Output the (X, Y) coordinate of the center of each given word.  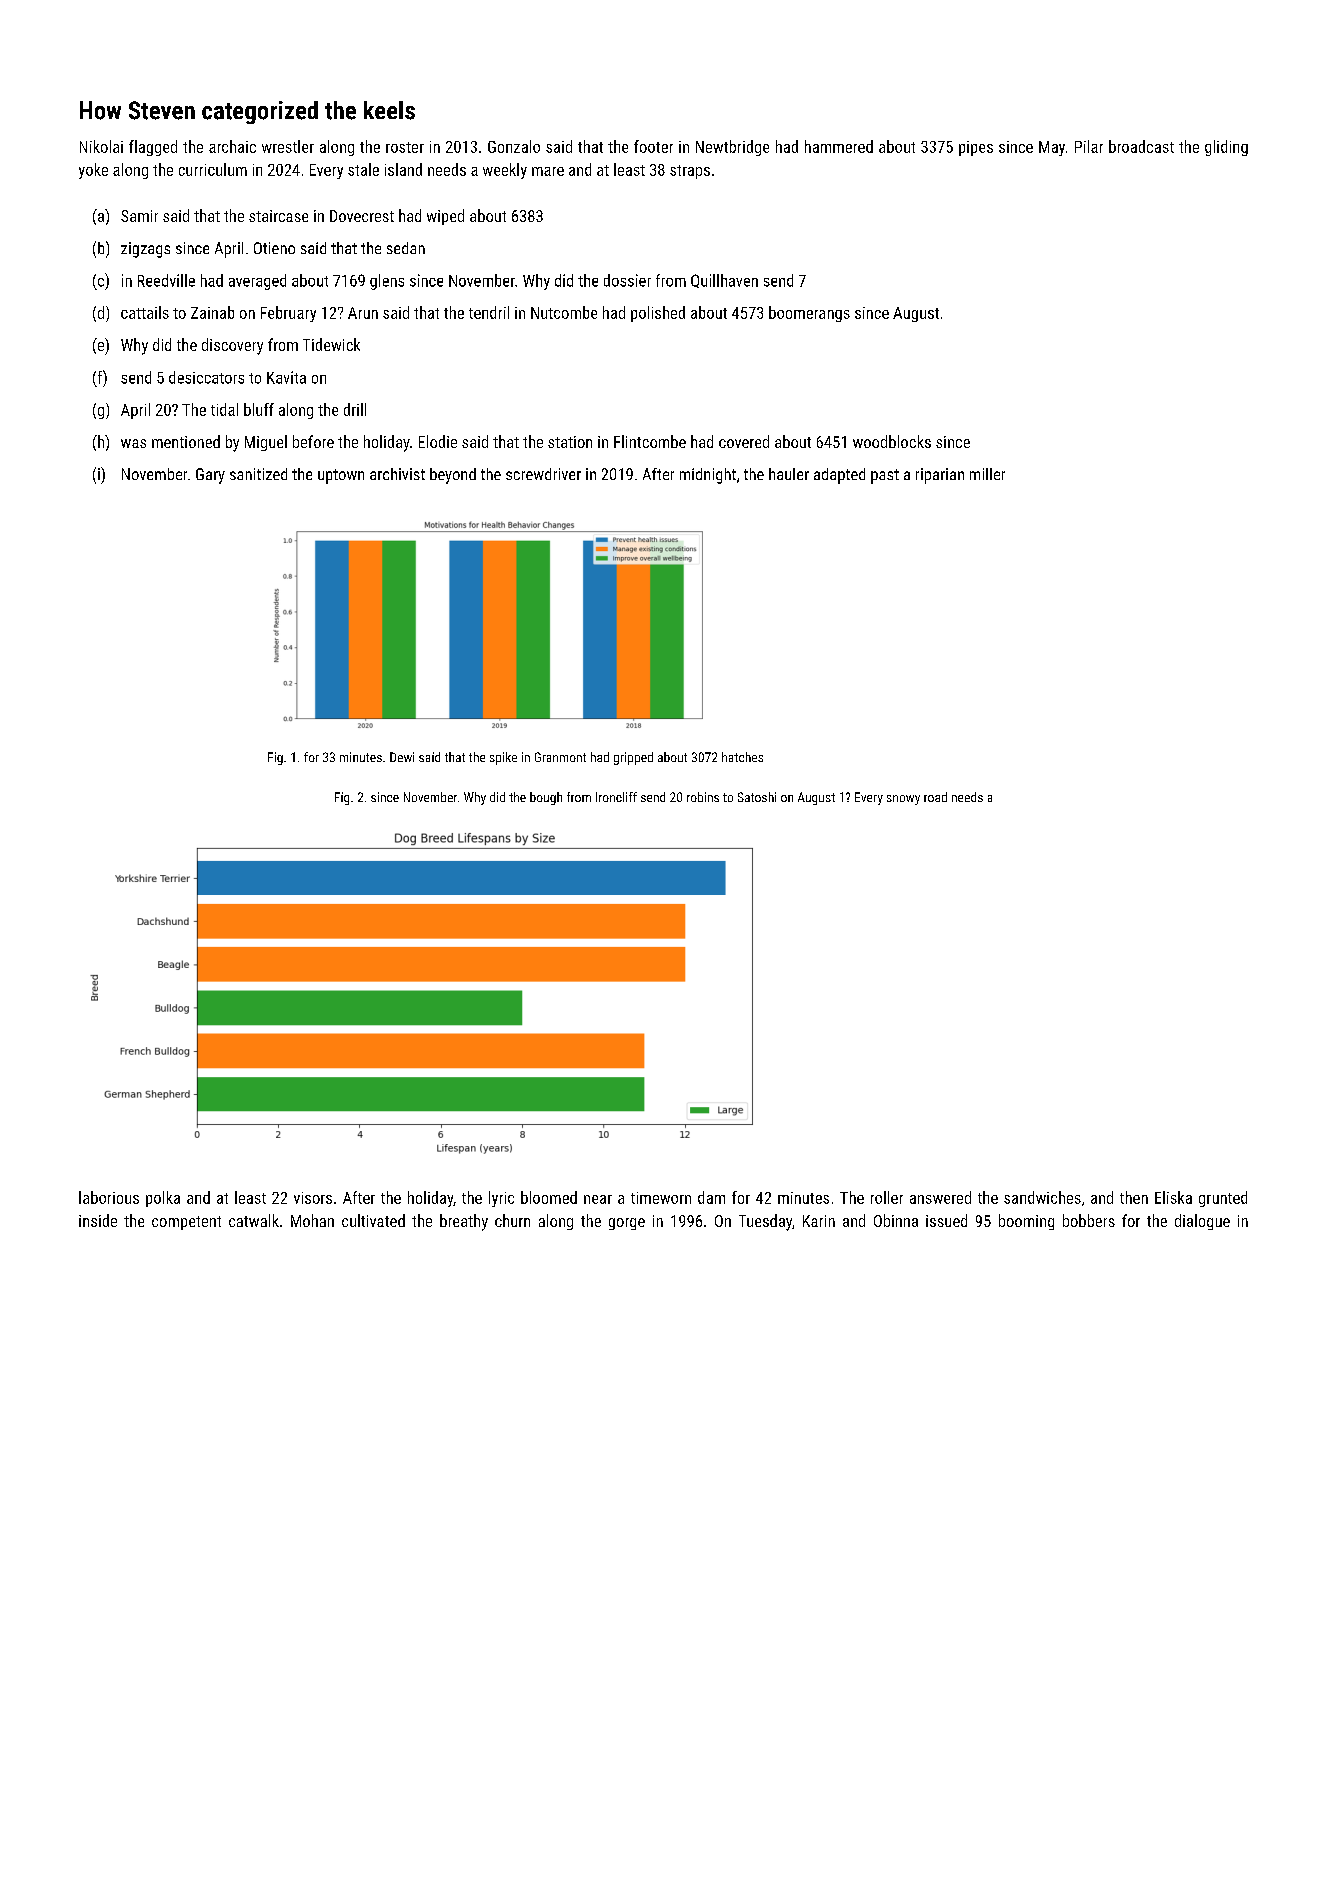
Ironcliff (616, 797)
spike (503, 758)
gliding (1226, 148)
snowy (903, 800)
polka (163, 1199)
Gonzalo (514, 146)
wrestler (288, 146)
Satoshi (757, 797)
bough (546, 798)
